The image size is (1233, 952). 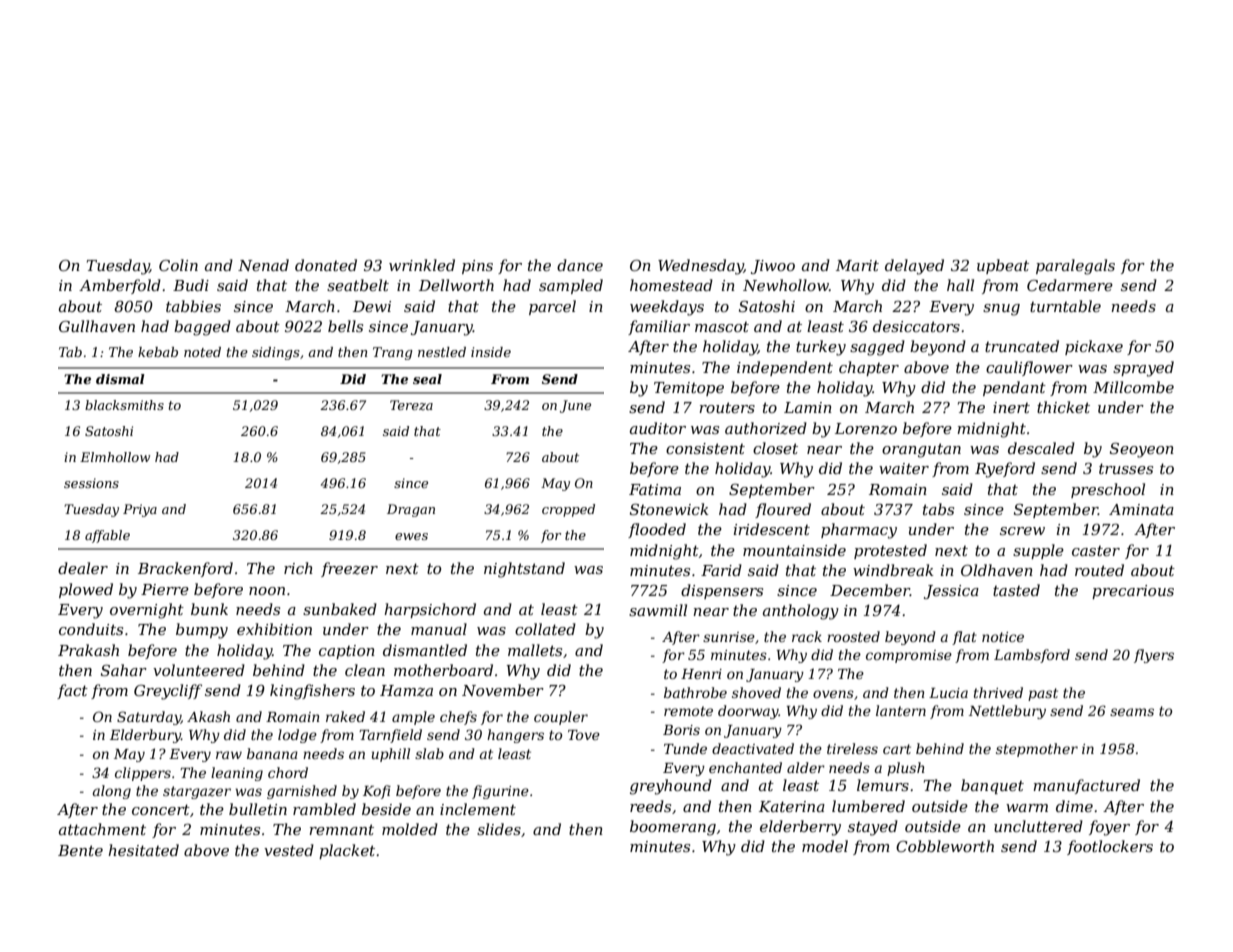 I want to click on model, so click(x=825, y=846).
